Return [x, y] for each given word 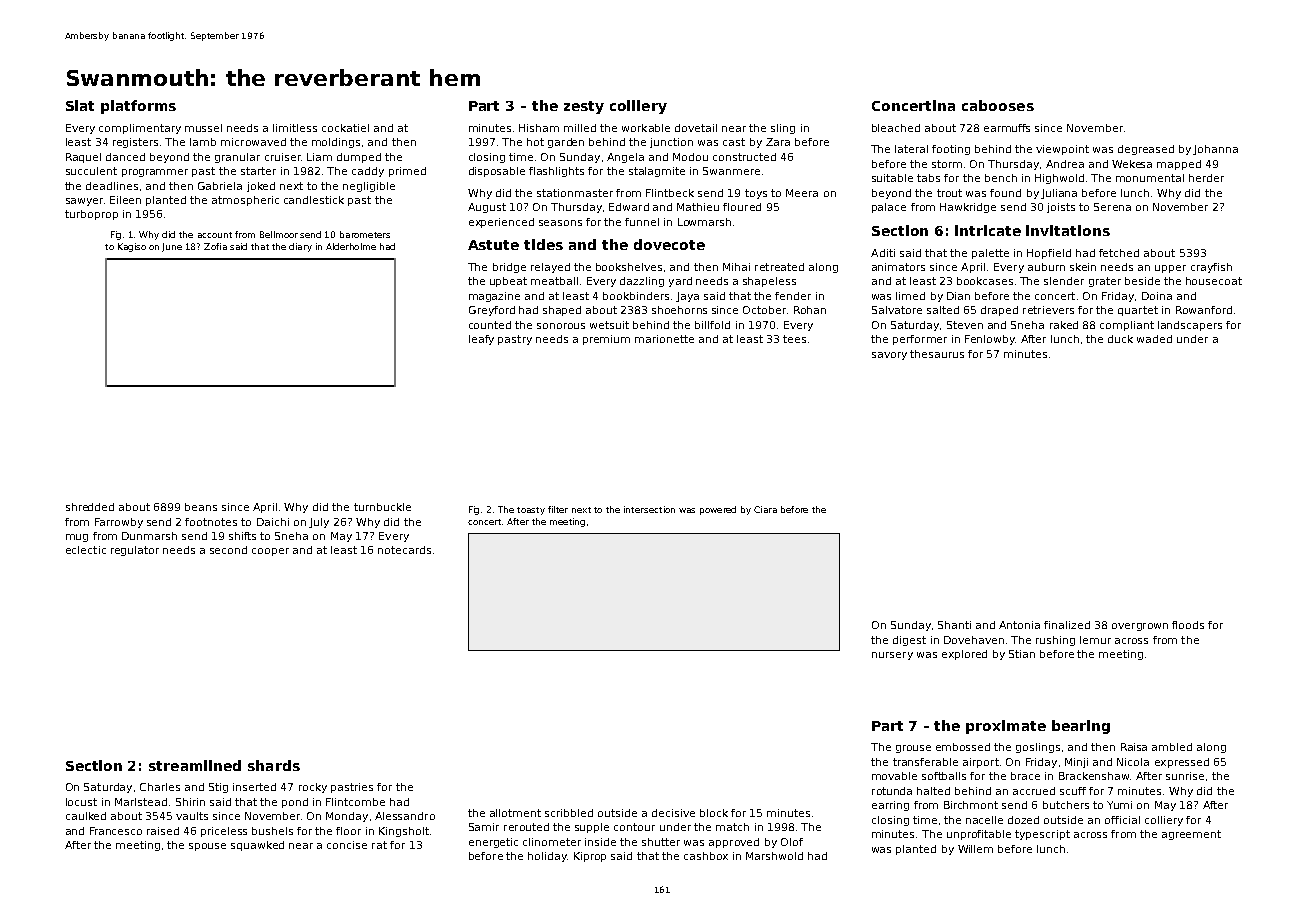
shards [274, 765]
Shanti [954, 625]
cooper [270, 552]
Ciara [765, 509]
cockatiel [345, 128]
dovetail [696, 128]
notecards [404, 550]
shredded [90, 507]
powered [718, 510]
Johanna [1215, 150]
